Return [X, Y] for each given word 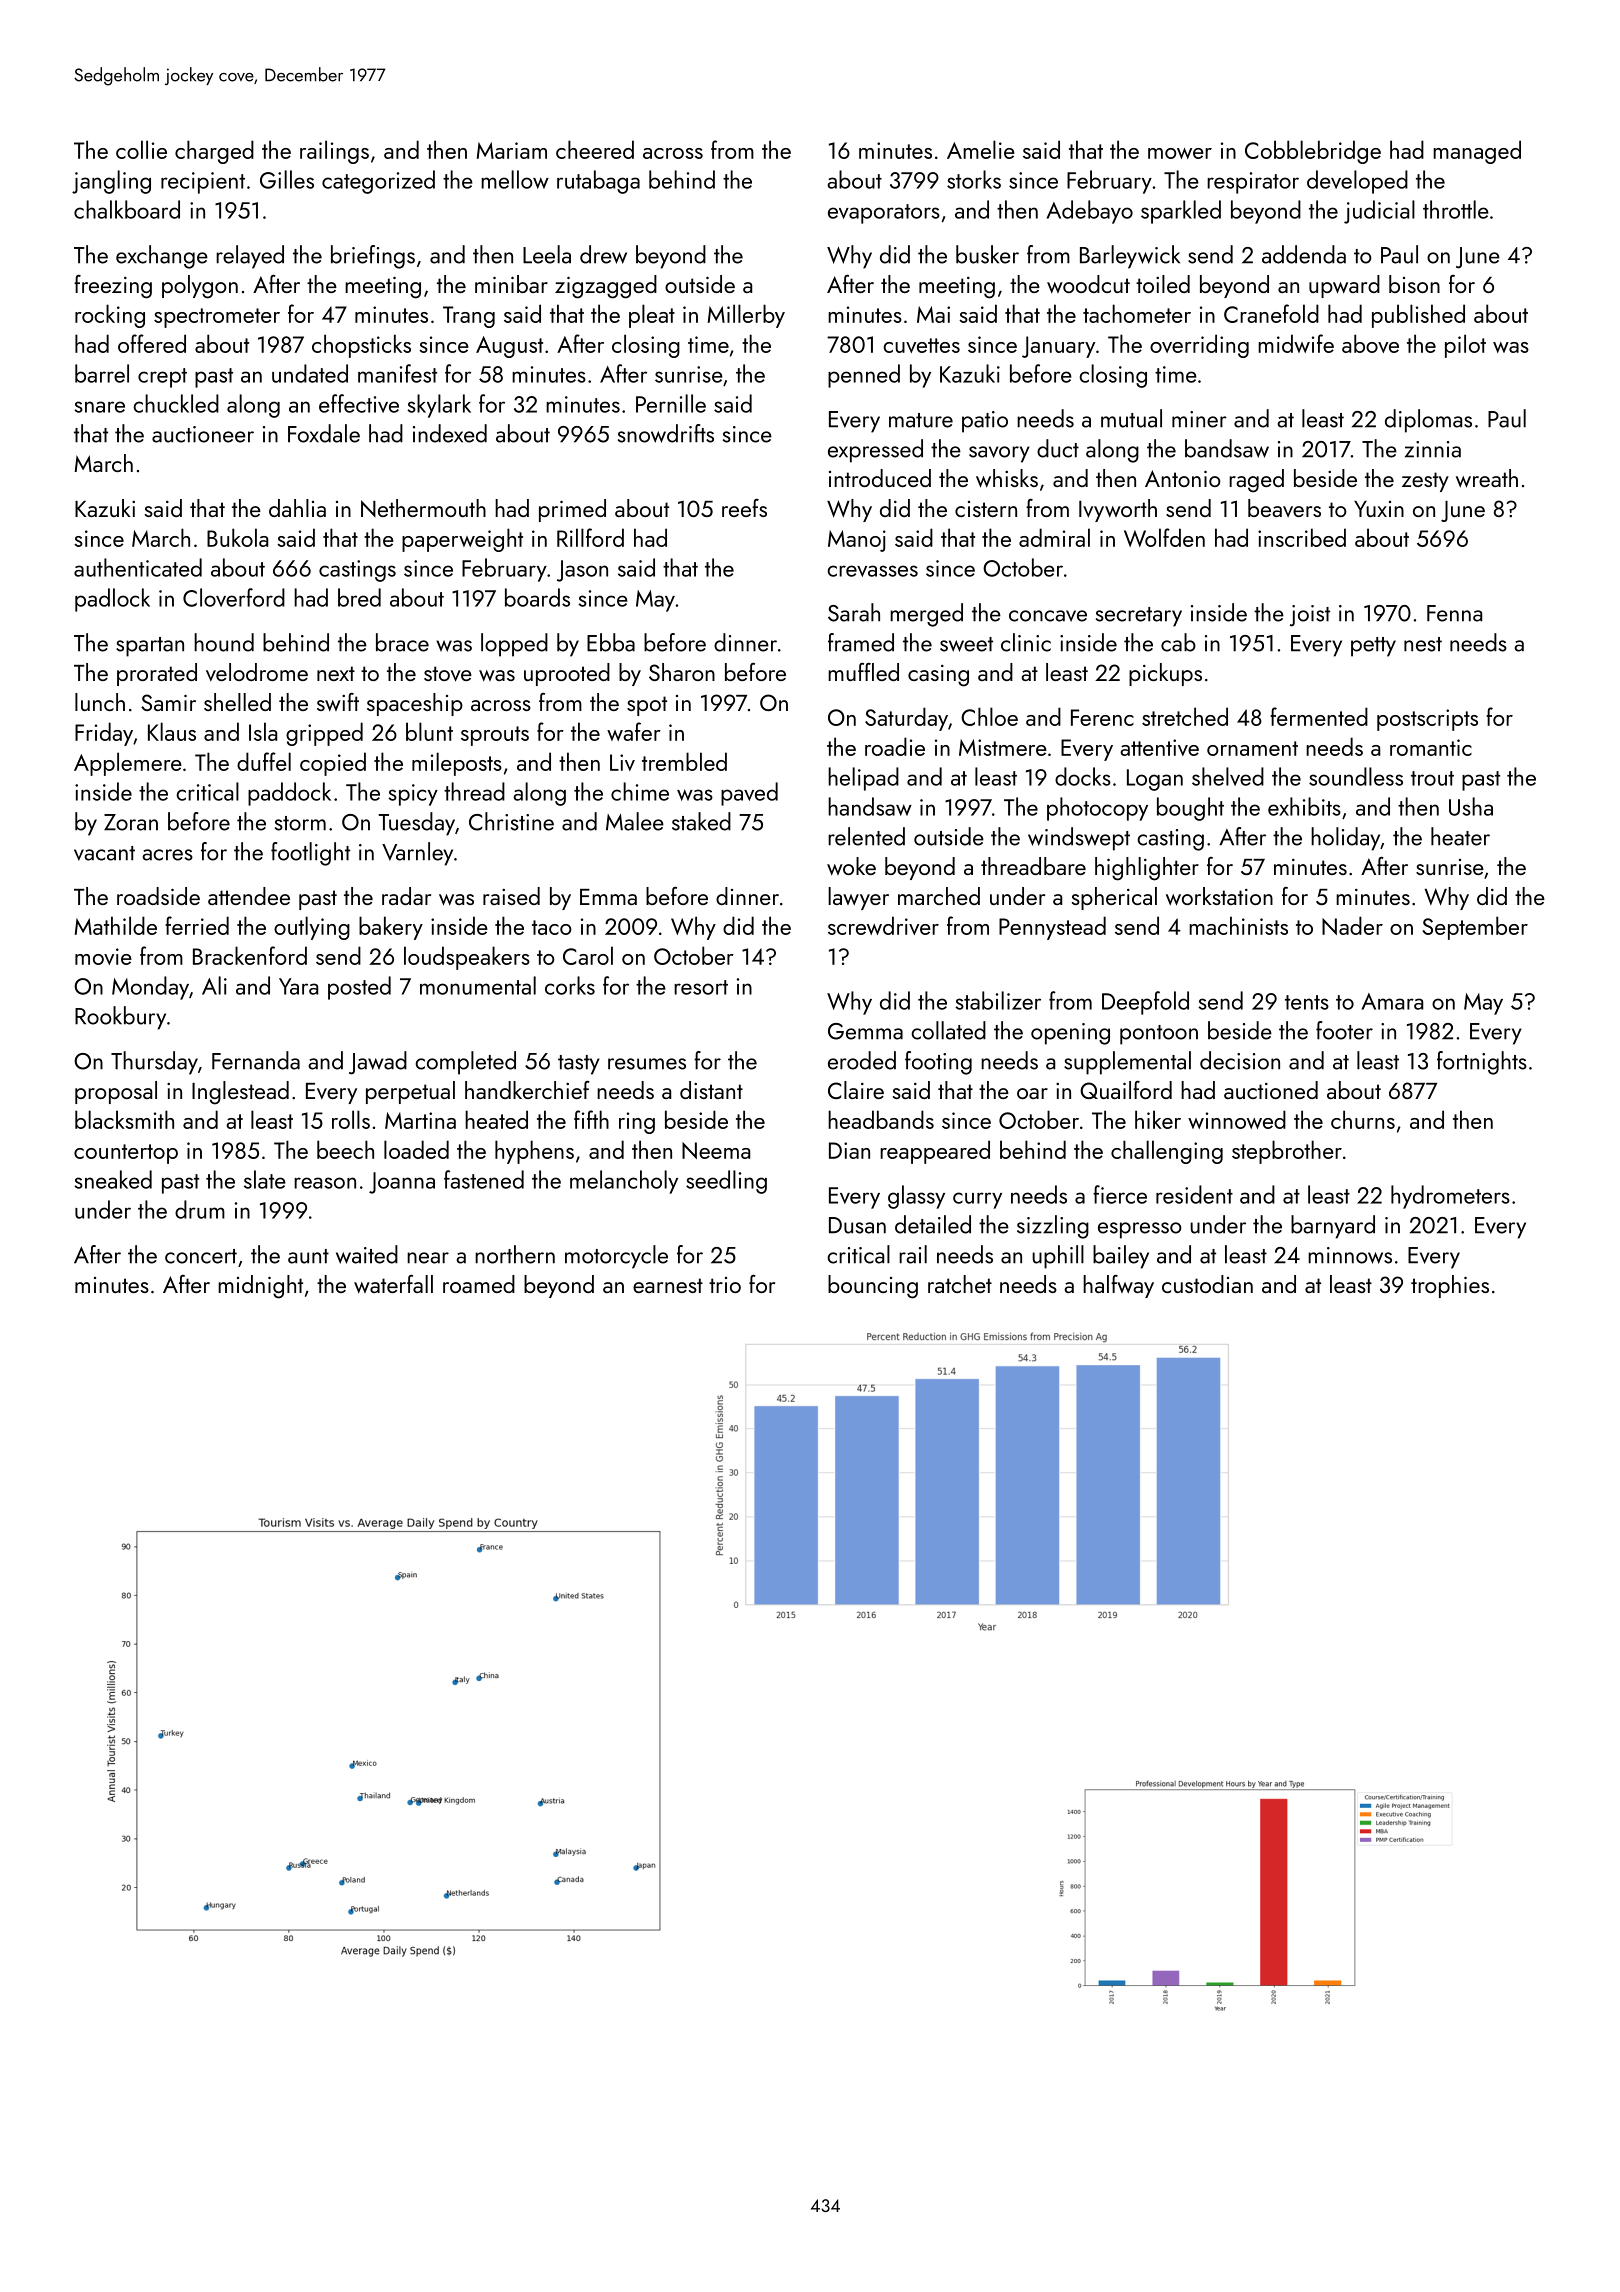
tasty [579, 1065]
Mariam [512, 150]
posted [359, 988]
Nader [1352, 925]
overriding [1199, 346]
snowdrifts [666, 433]
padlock [112, 600]
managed [1477, 152]
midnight [260, 1287]
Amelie [981, 149]
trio [725, 1285]
